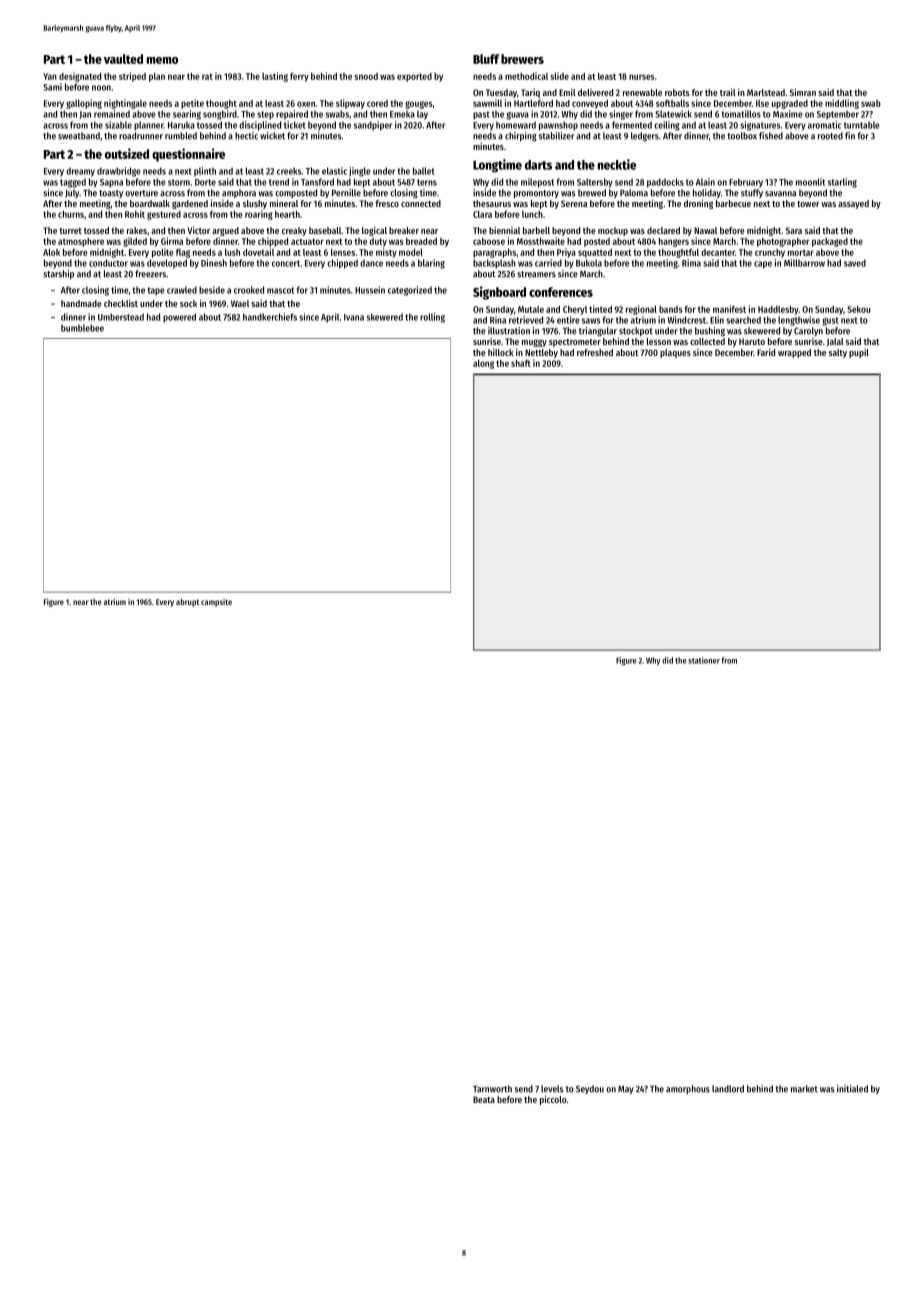 This image has width=924, height=1308. Describe the element at coordinates (804, 1089) in the image. I see `market` at that location.
